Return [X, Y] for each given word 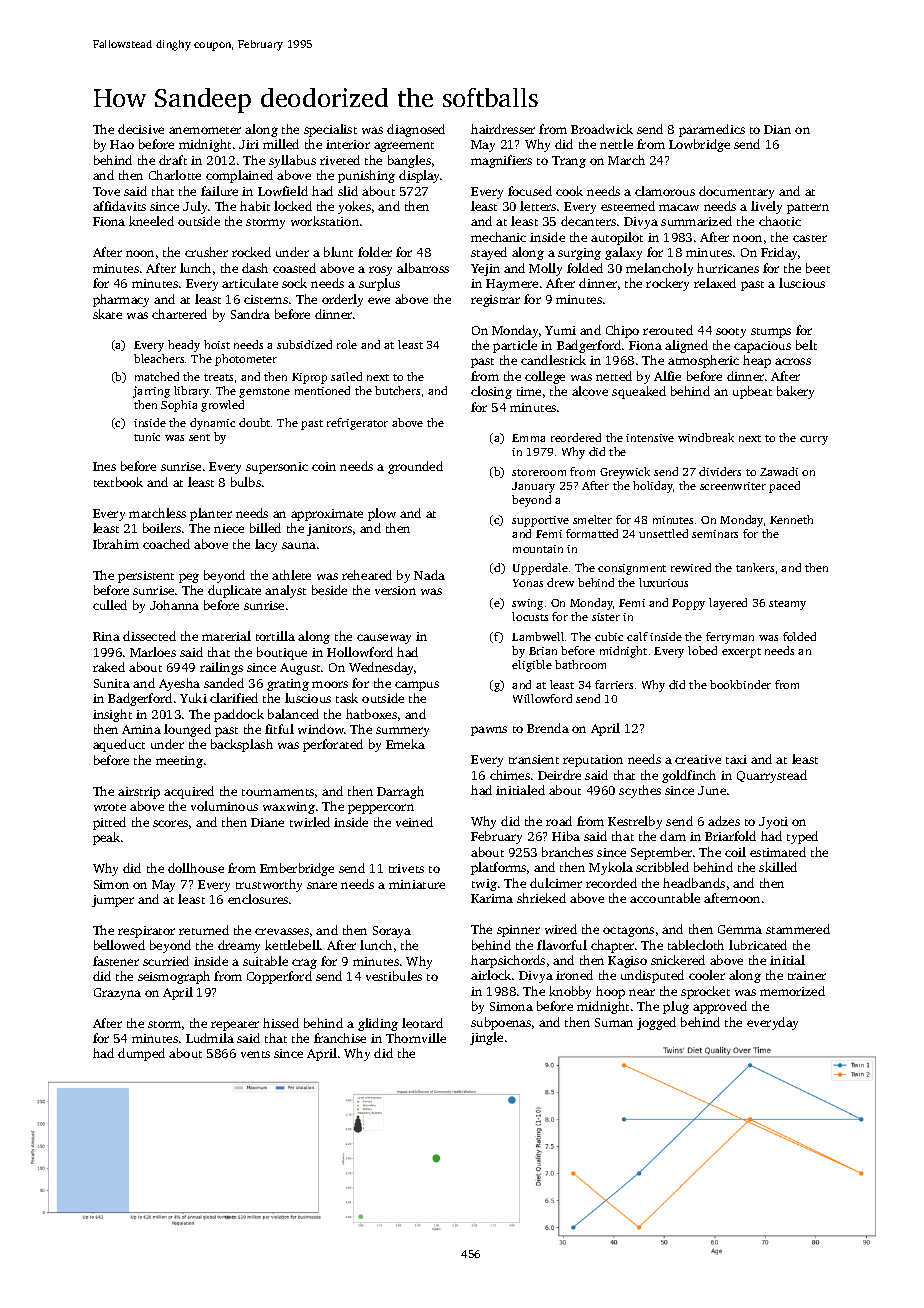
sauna [299, 545]
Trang [569, 162]
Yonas [528, 583]
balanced [293, 714]
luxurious [663, 582]
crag [304, 964]
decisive [141, 129]
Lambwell [538, 636]
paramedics [712, 130]
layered [728, 604]
